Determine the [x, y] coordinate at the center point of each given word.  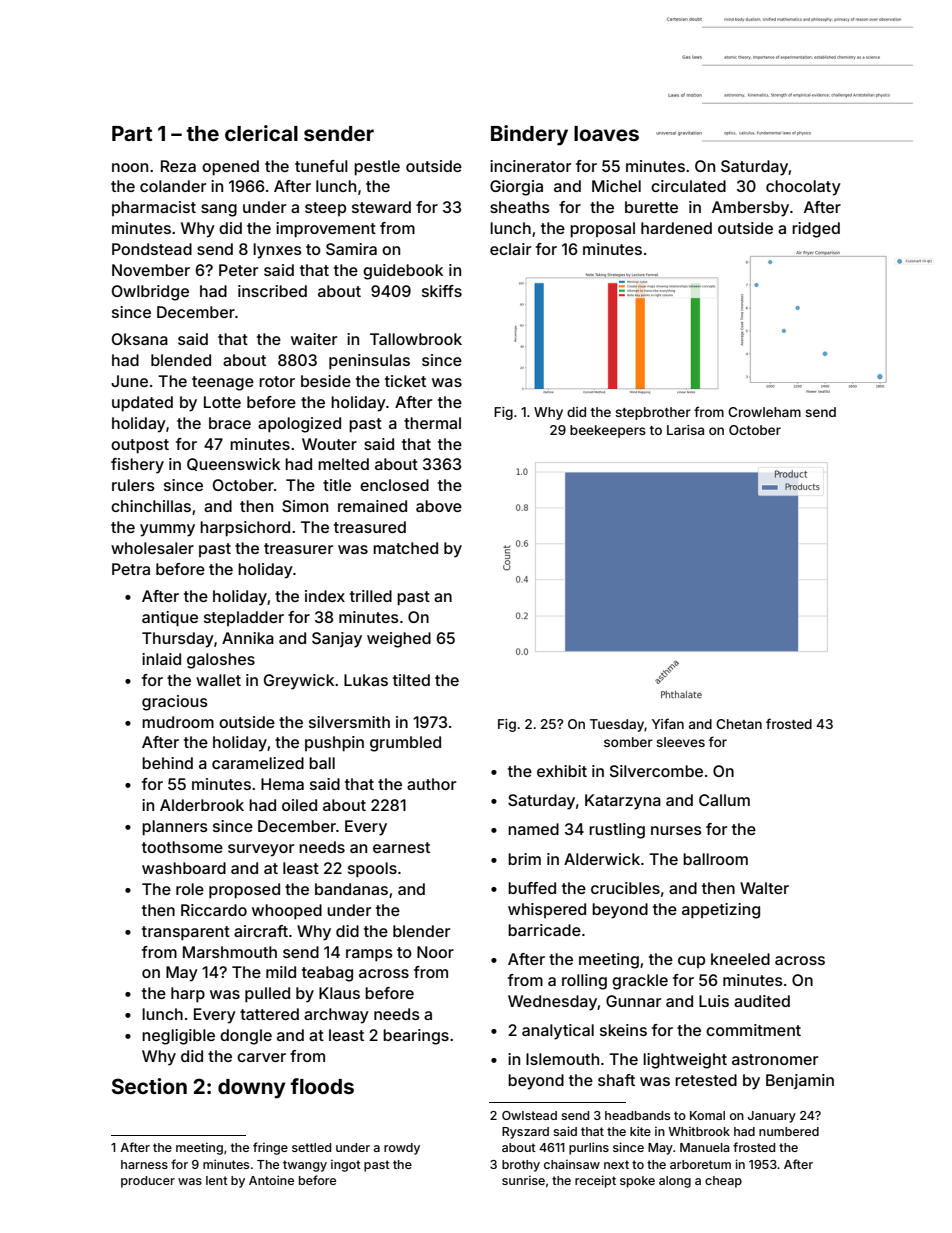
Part [132, 133]
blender [421, 931]
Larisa [685, 430]
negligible [178, 1037]
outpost [140, 446]
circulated [688, 186]
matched [405, 548]
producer [148, 1182]
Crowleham [764, 412]
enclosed [394, 485]
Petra [131, 569]
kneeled [740, 959]
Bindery [529, 135]
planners [175, 828]
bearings [416, 1037]
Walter [764, 888]
